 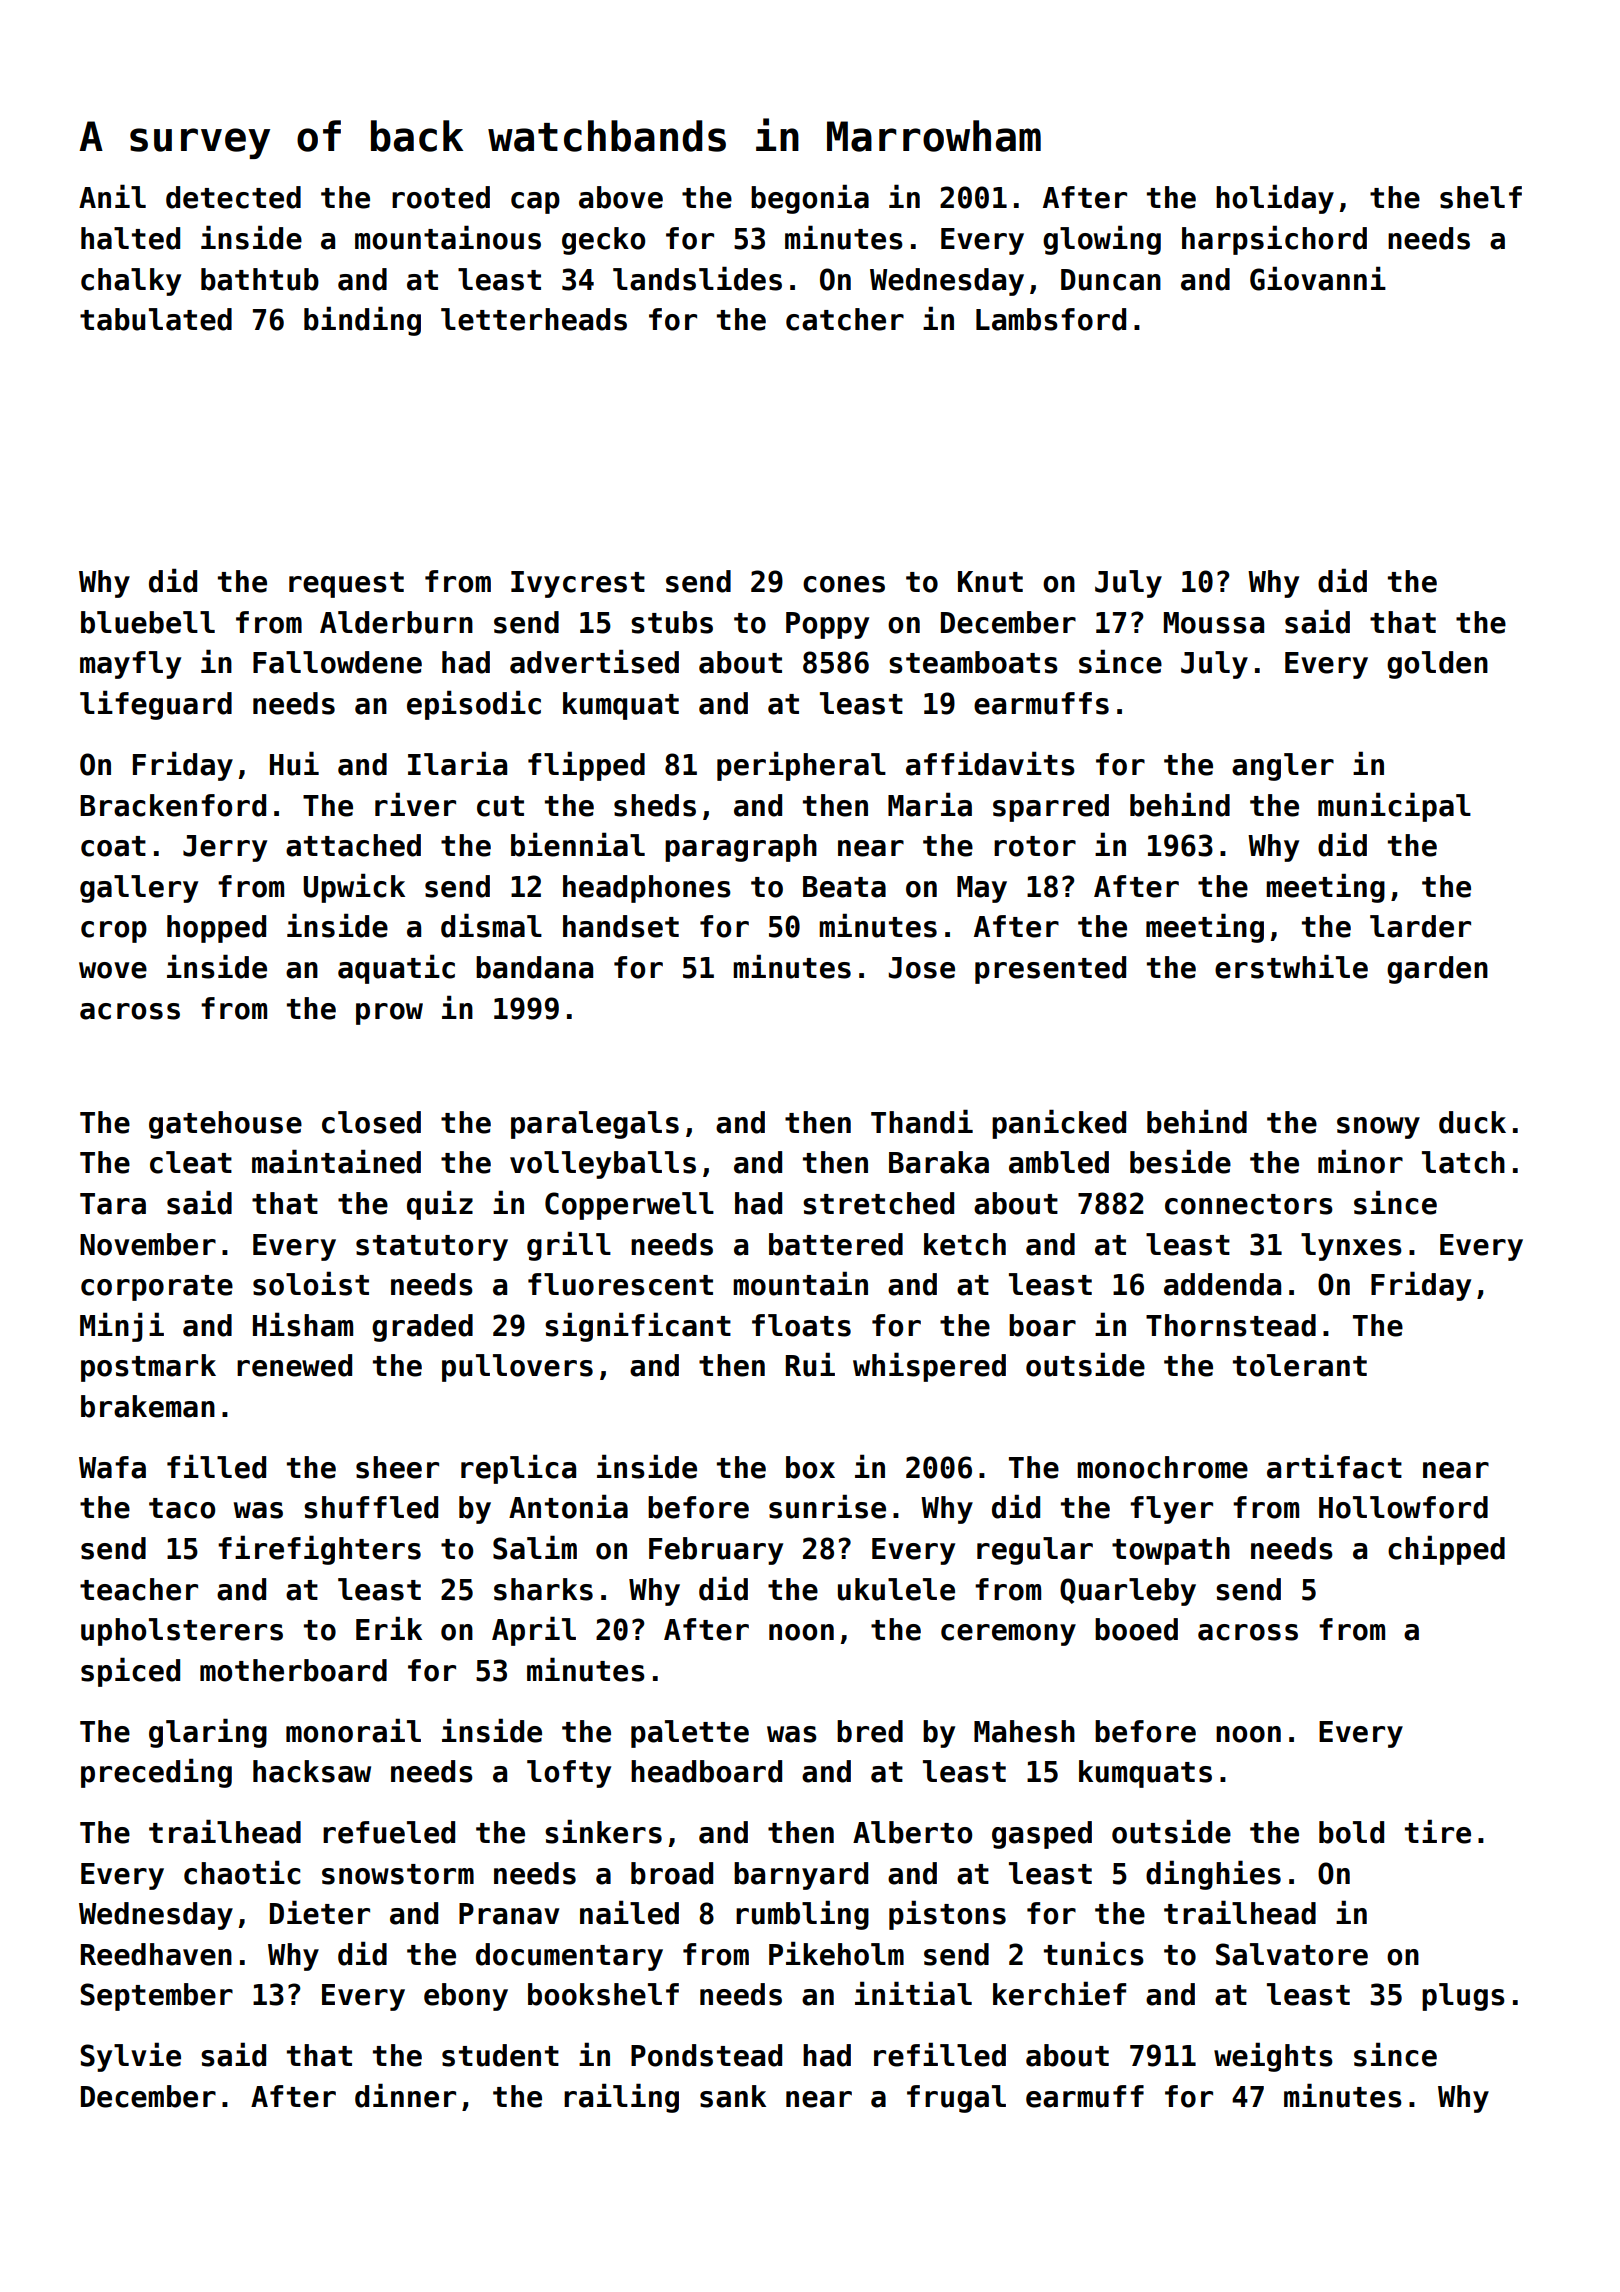 What do you see at coordinates (810, 199) in the screenshot?
I see `begonia` at bounding box center [810, 199].
